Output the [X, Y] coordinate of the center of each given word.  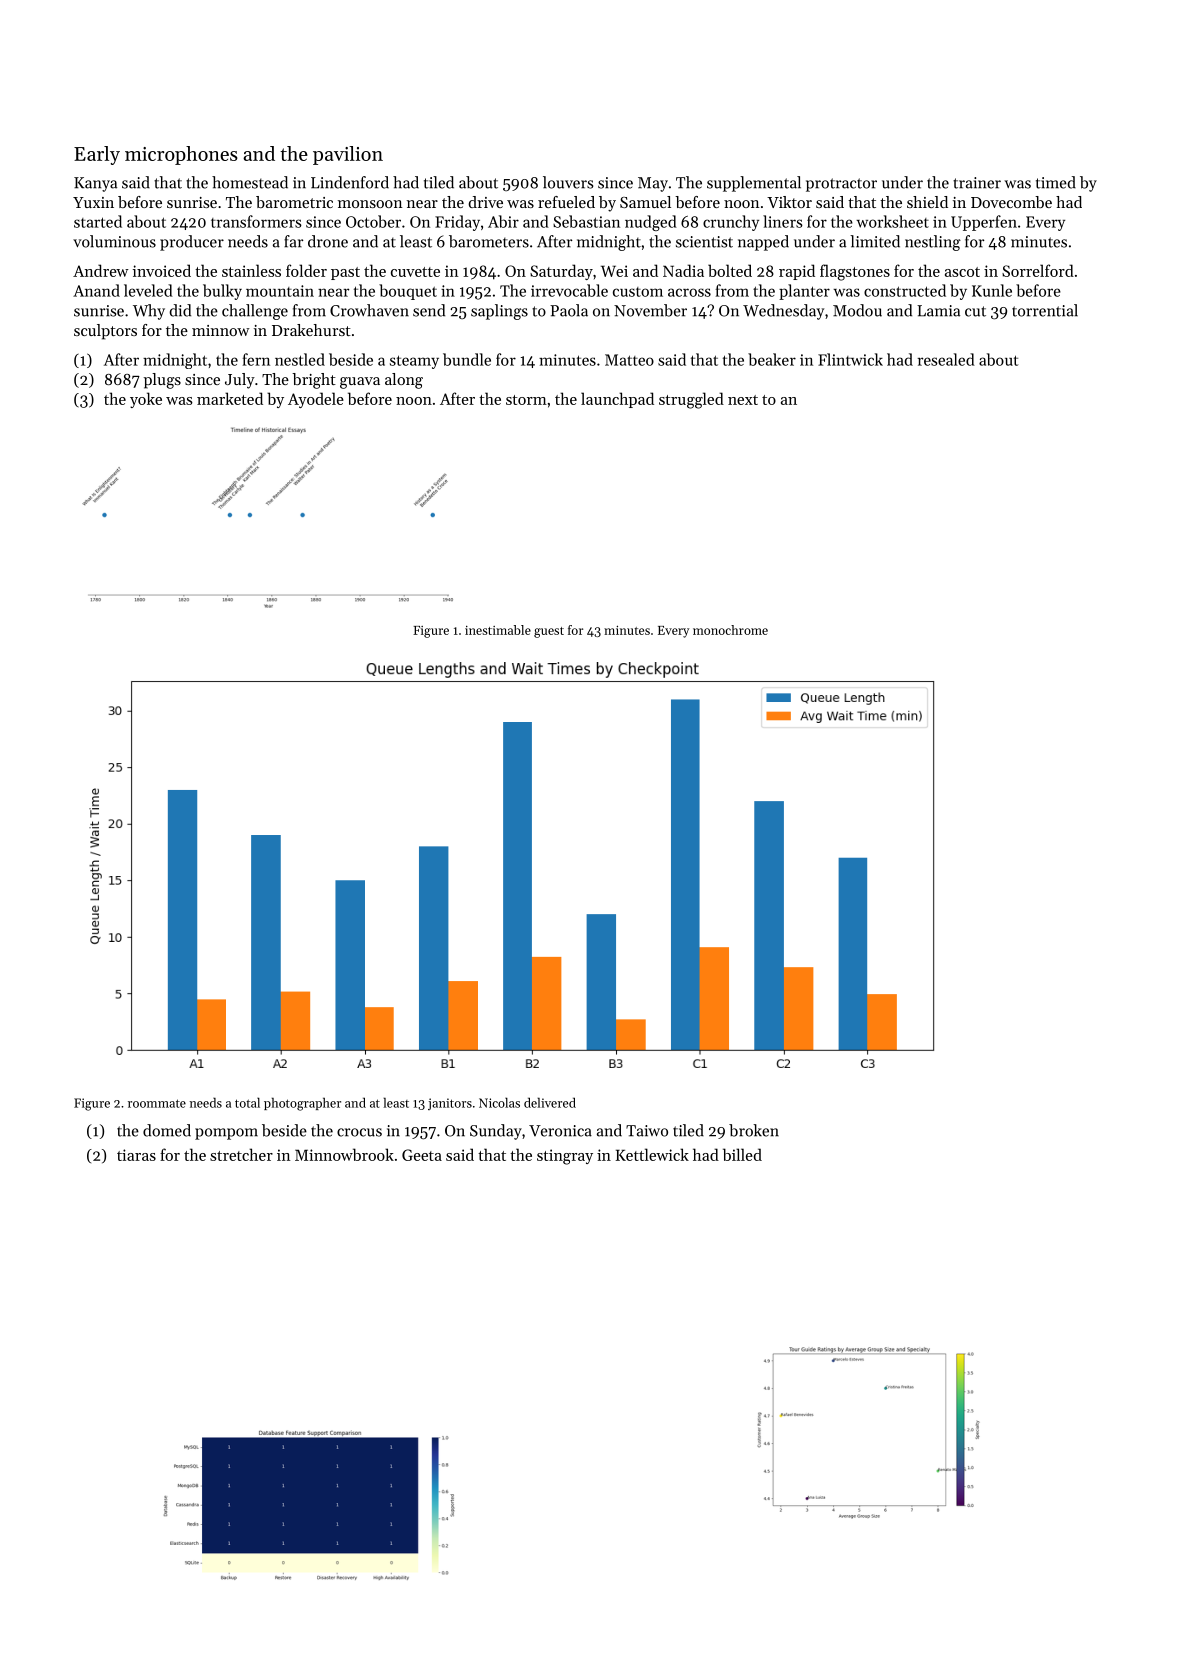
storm [526, 400]
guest [549, 632]
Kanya [95, 184]
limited [875, 241]
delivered [550, 1102]
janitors [450, 1104]
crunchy [731, 223]
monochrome [730, 630]
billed [742, 1154]
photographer [302, 1104]
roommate [157, 1103]
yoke [146, 400]
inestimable [498, 630]
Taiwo [647, 1131]
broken [754, 1130]
